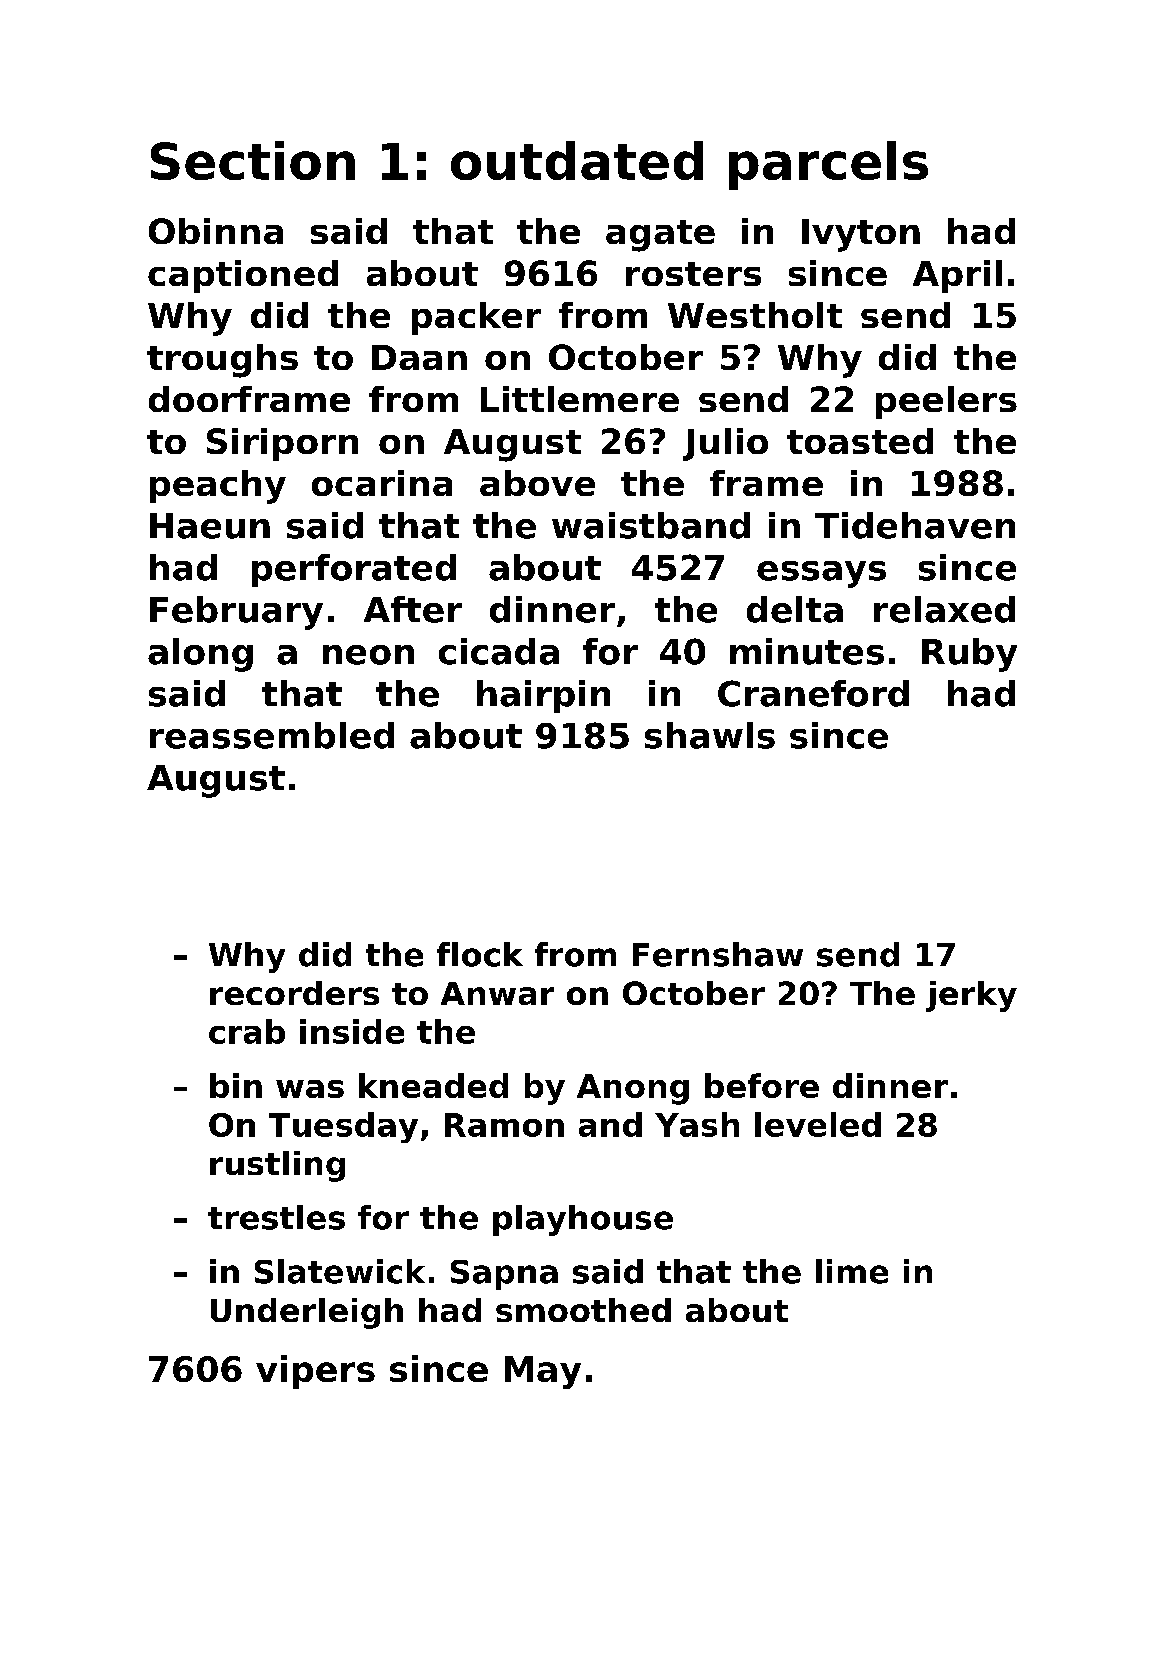  What do you see at coordinates (253, 160) in the screenshot?
I see `Section` at bounding box center [253, 160].
